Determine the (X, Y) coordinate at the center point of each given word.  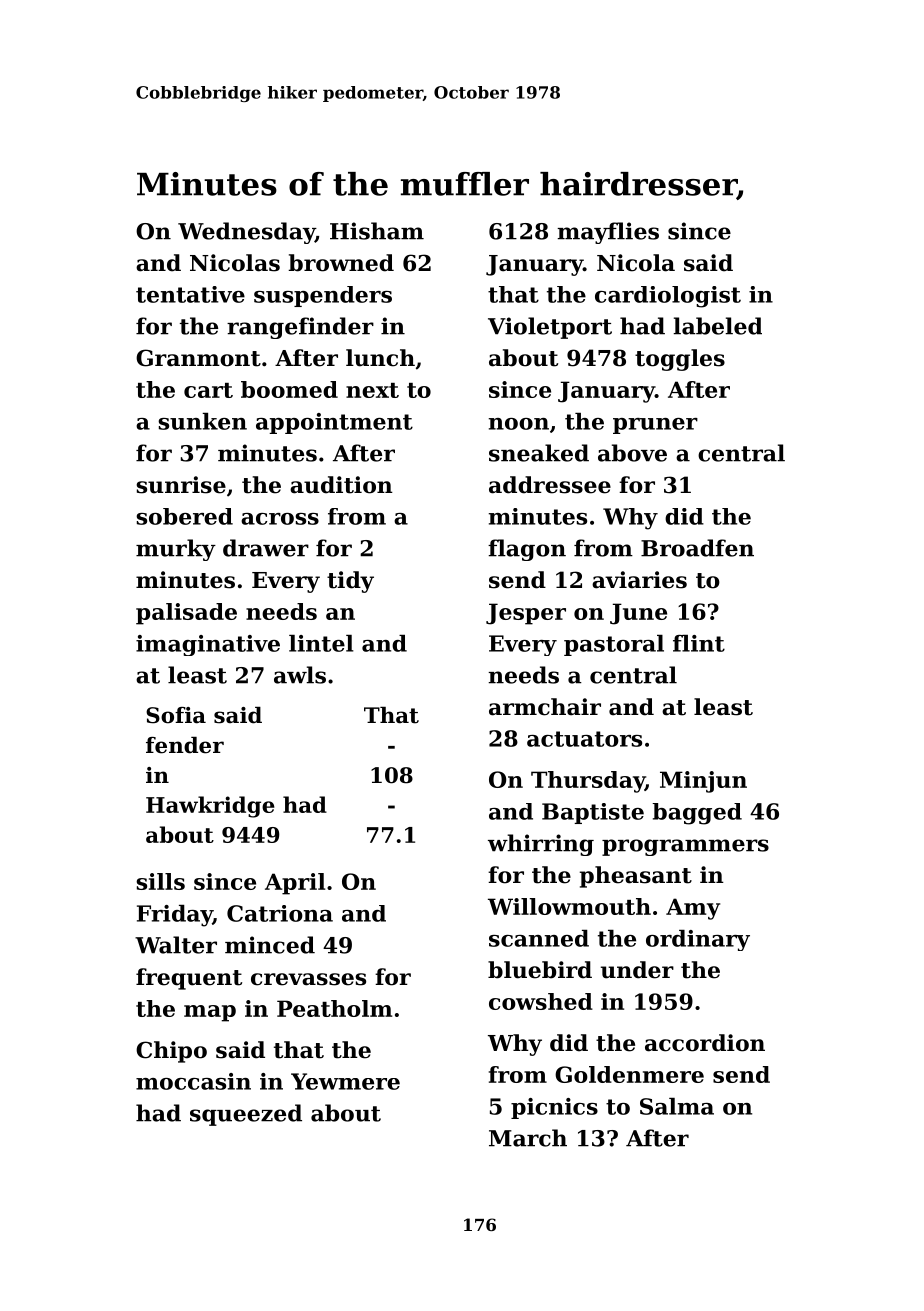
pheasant (636, 877)
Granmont (198, 358)
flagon (527, 550)
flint (699, 643)
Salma (677, 1106)
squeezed (246, 1115)
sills (160, 881)
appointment (334, 423)
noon (519, 424)
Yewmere (345, 1081)
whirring (541, 845)
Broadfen (697, 548)
